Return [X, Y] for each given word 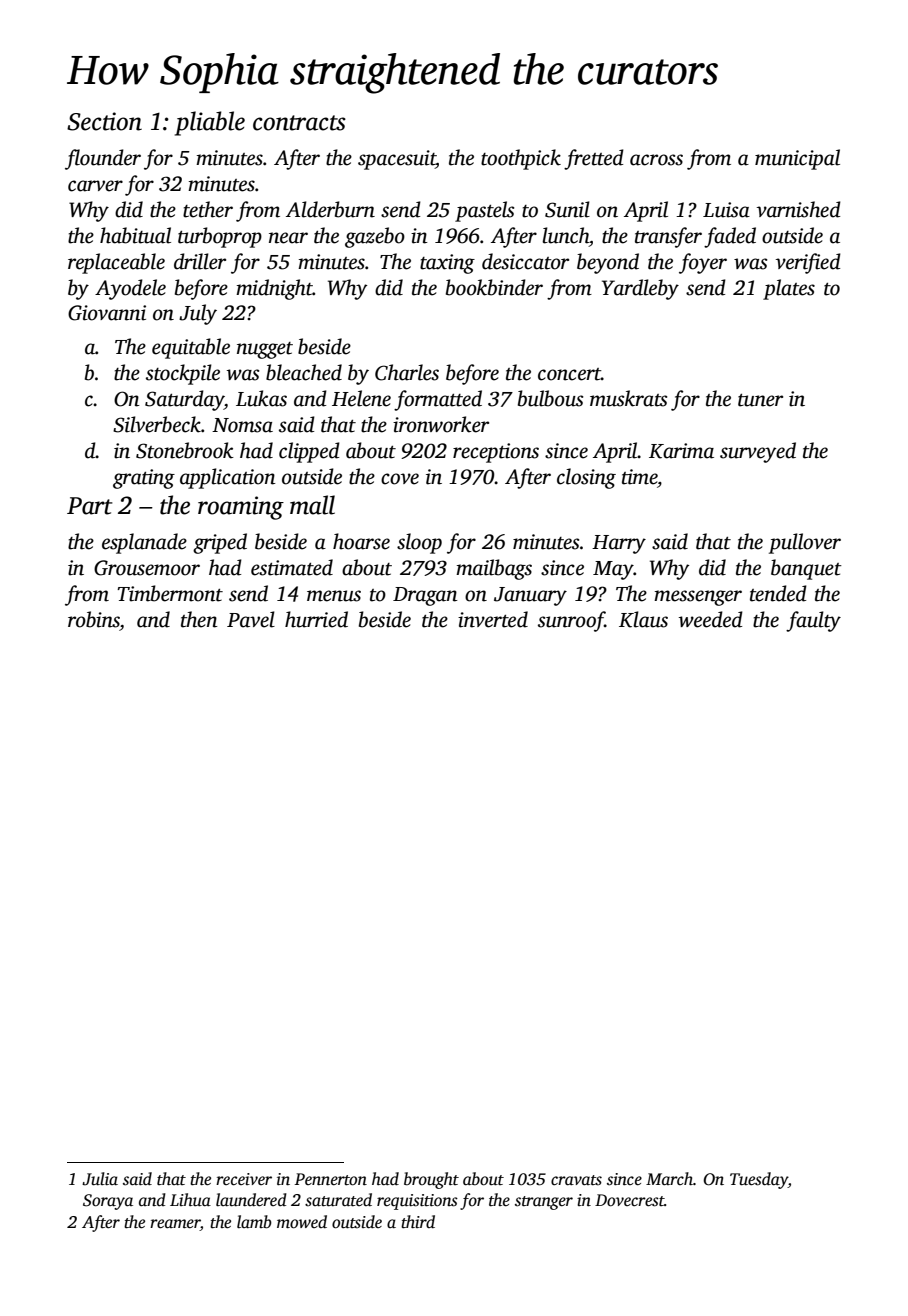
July [198, 314]
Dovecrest [630, 1200]
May [613, 570]
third [418, 1222]
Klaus [643, 619]
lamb [254, 1222]
